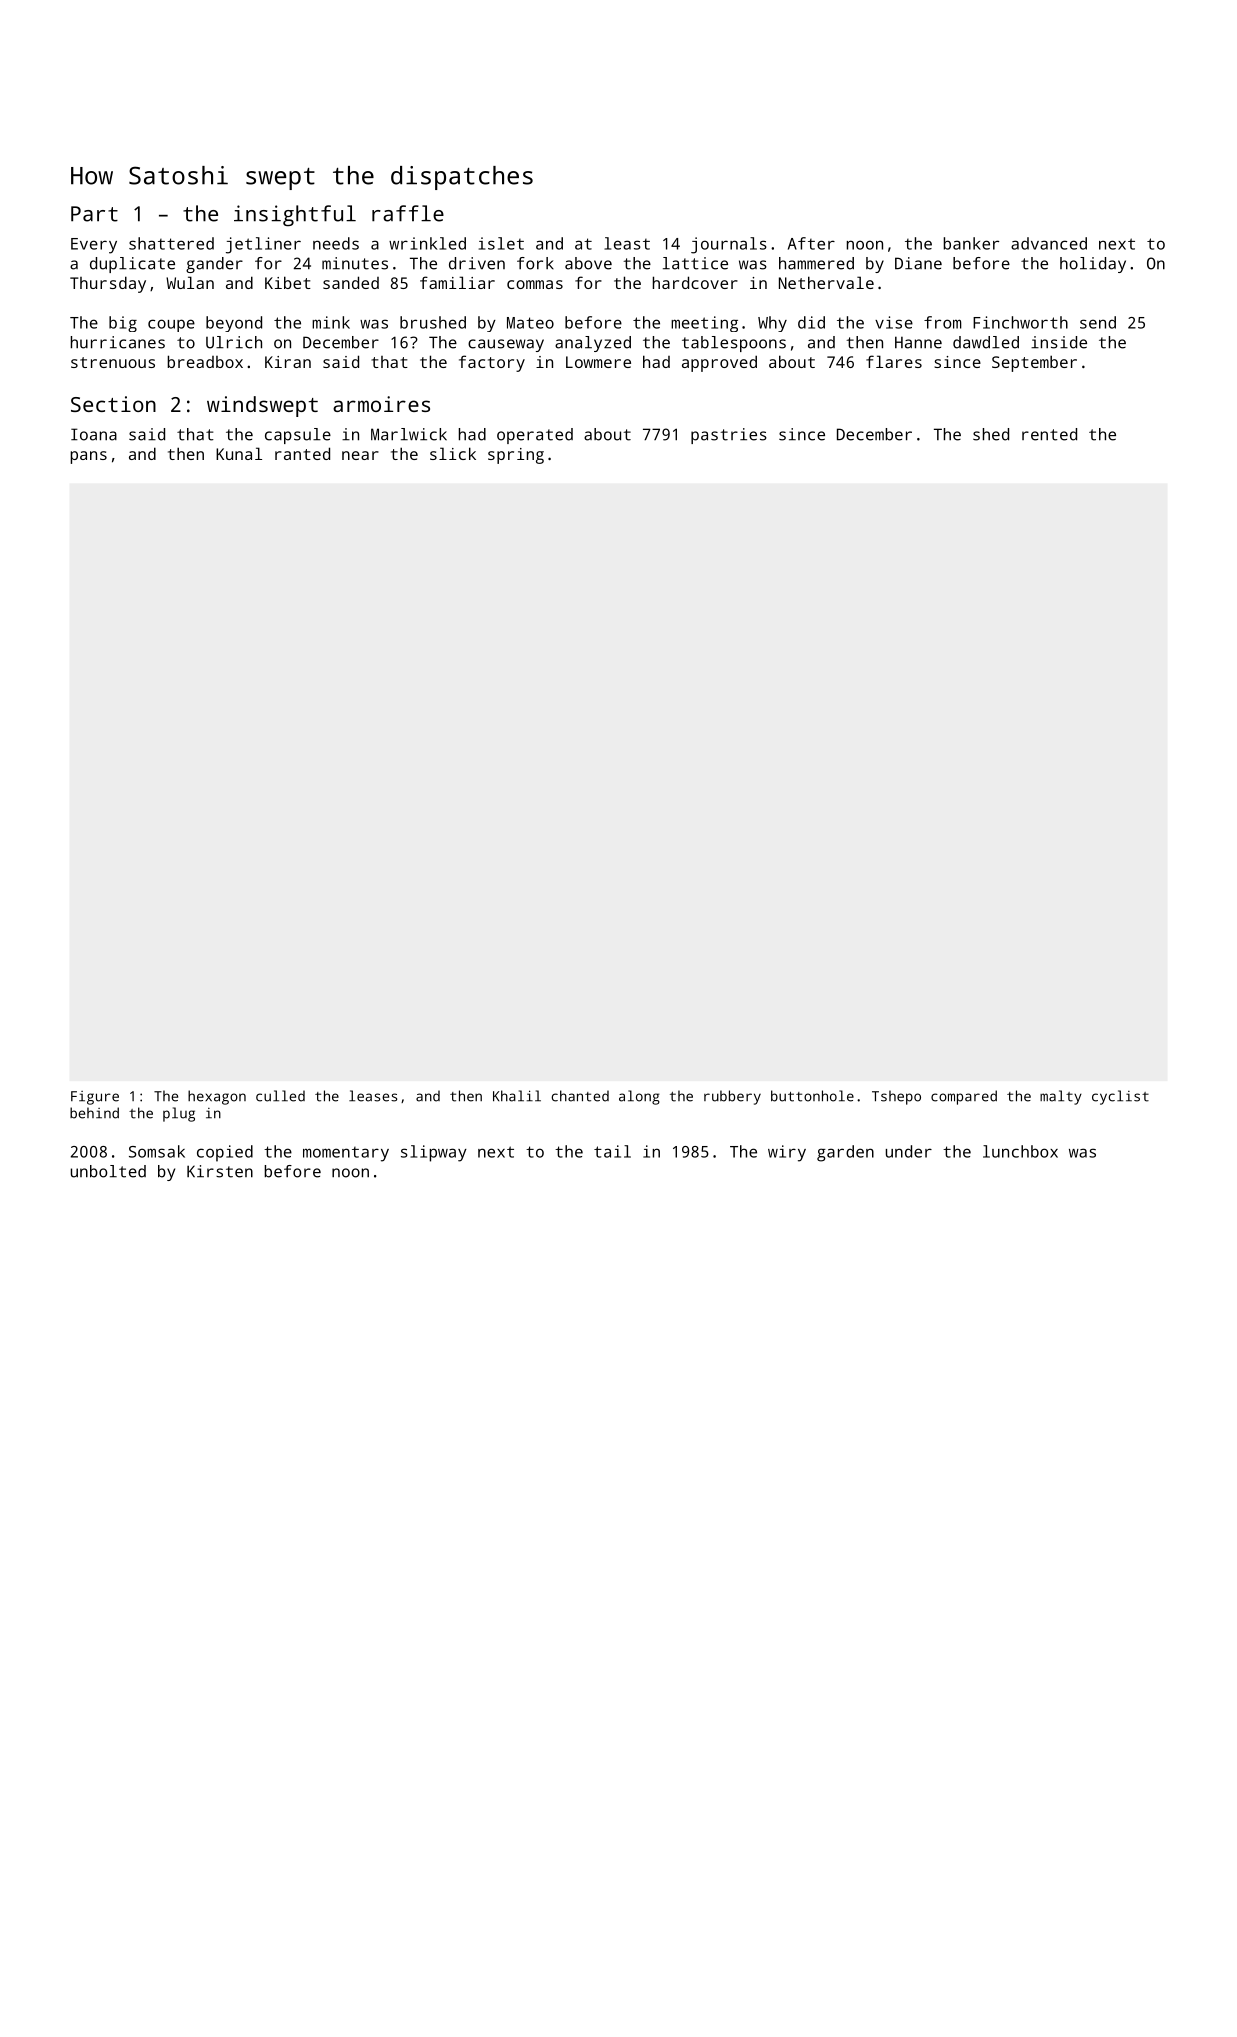  What do you see at coordinates (729, 245) in the image?
I see `journals` at bounding box center [729, 245].
